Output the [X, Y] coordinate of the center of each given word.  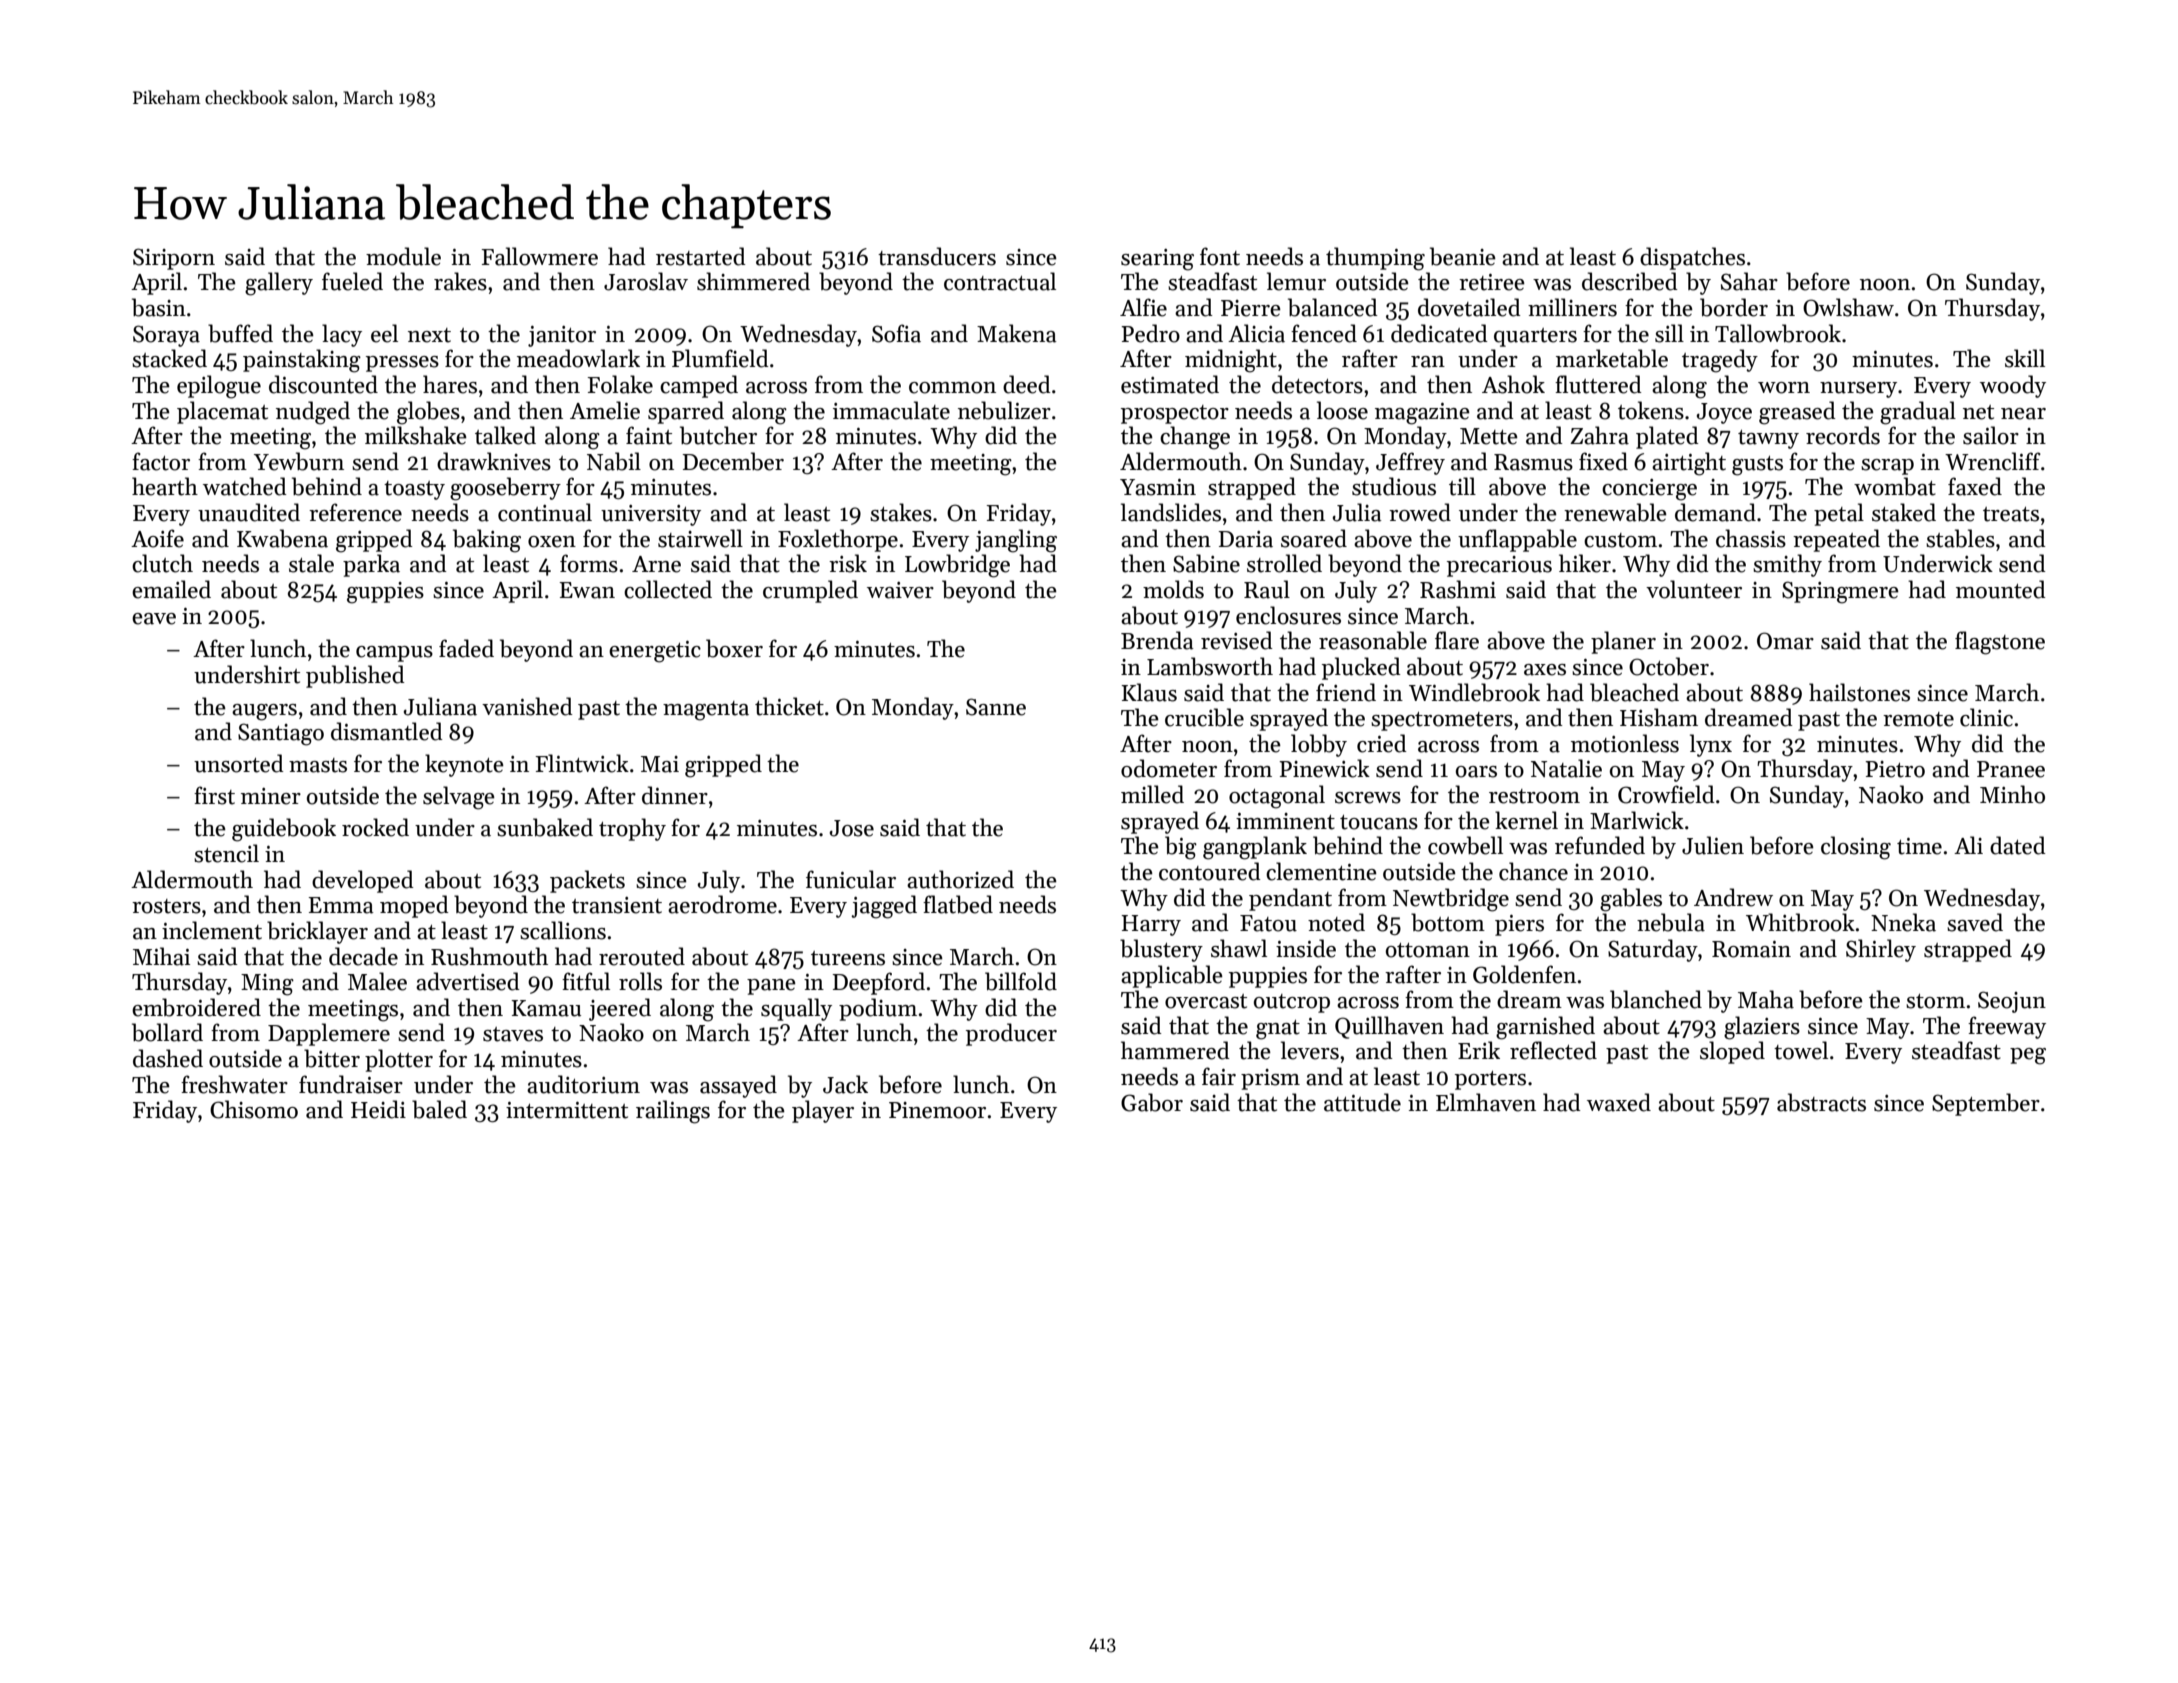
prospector [1175, 414]
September [1986, 1104]
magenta [706, 711]
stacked [169, 358]
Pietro [1895, 769]
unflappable [1517, 540]
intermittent [567, 1110]
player [823, 1111]
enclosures [1288, 615]
